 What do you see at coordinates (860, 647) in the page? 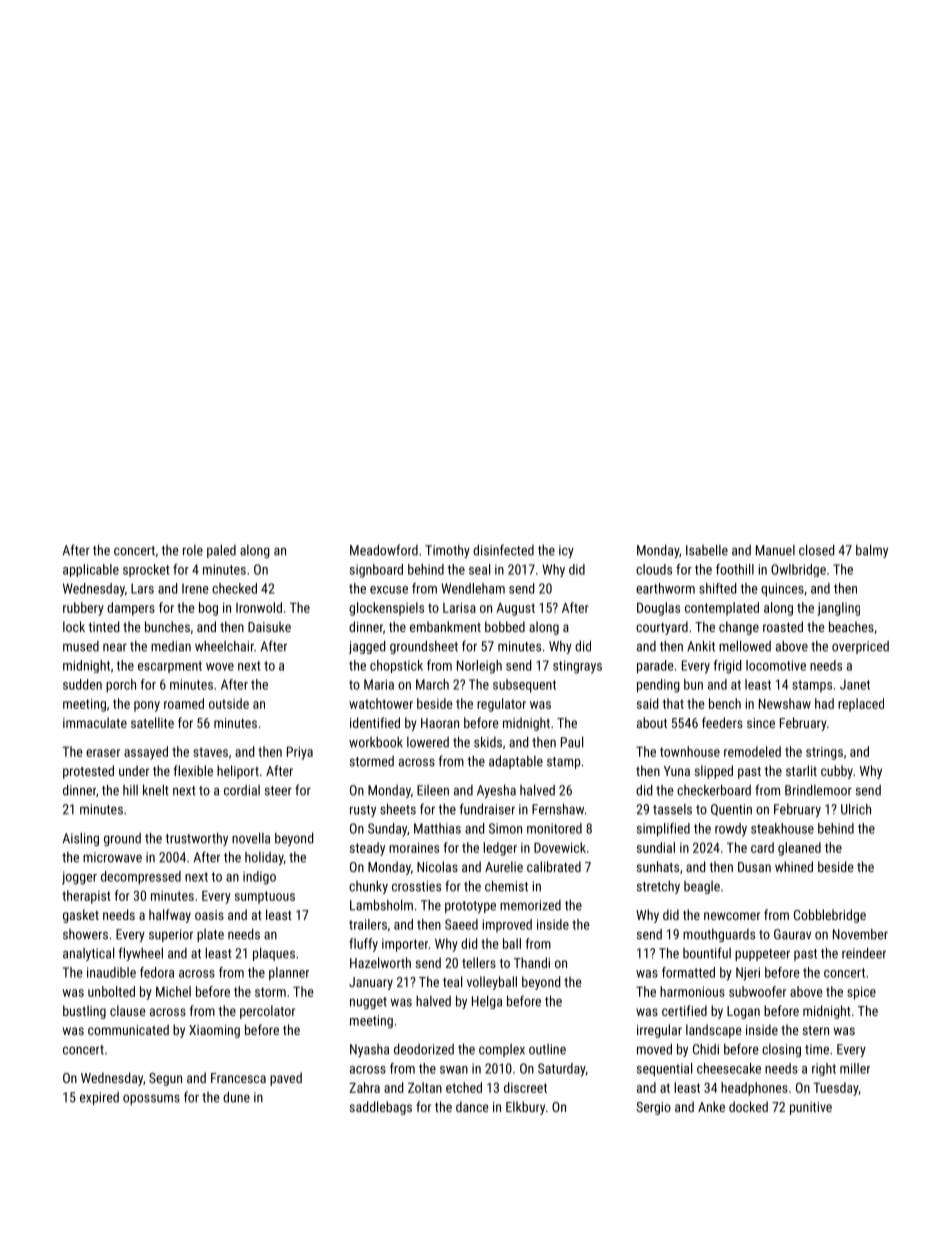
I see `overpriced` at bounding box center [860, 647].
